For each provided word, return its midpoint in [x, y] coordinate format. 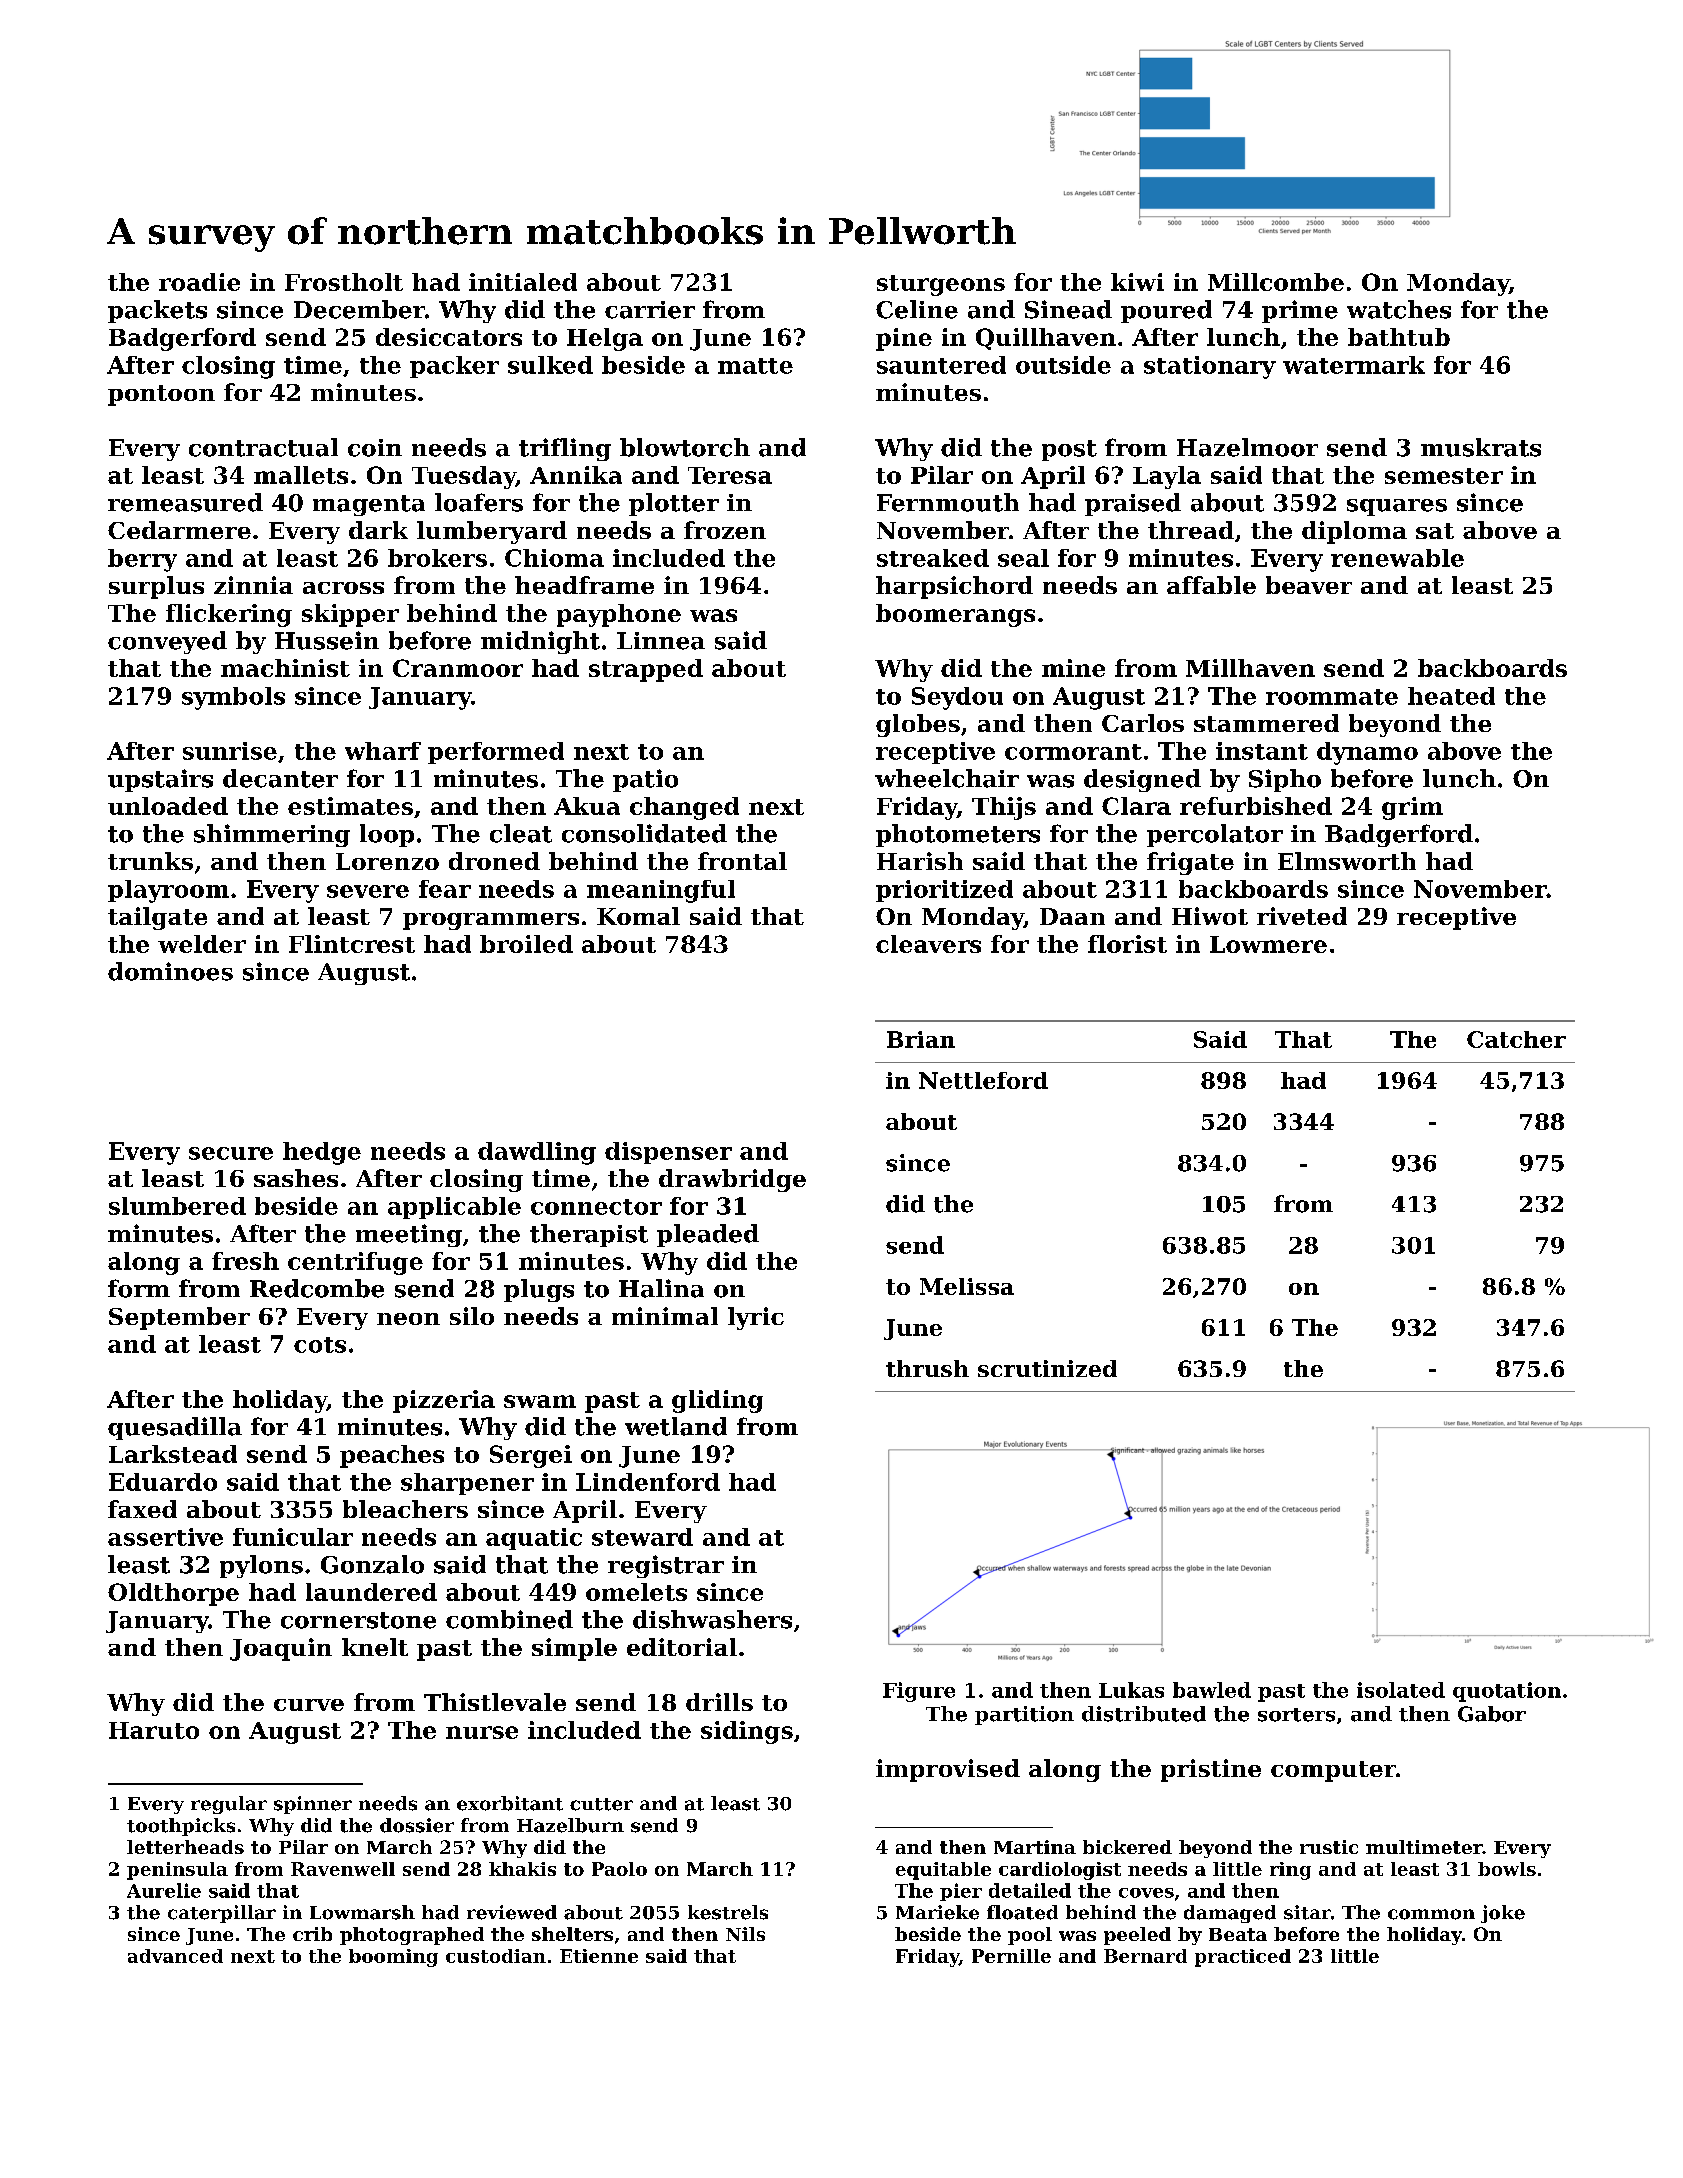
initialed [523, 282]
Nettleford [983, 1080]
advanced [175, 1956]
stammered [1266, 723]
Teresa [730, 475]
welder [202, 944]
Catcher [1516, 1039]
